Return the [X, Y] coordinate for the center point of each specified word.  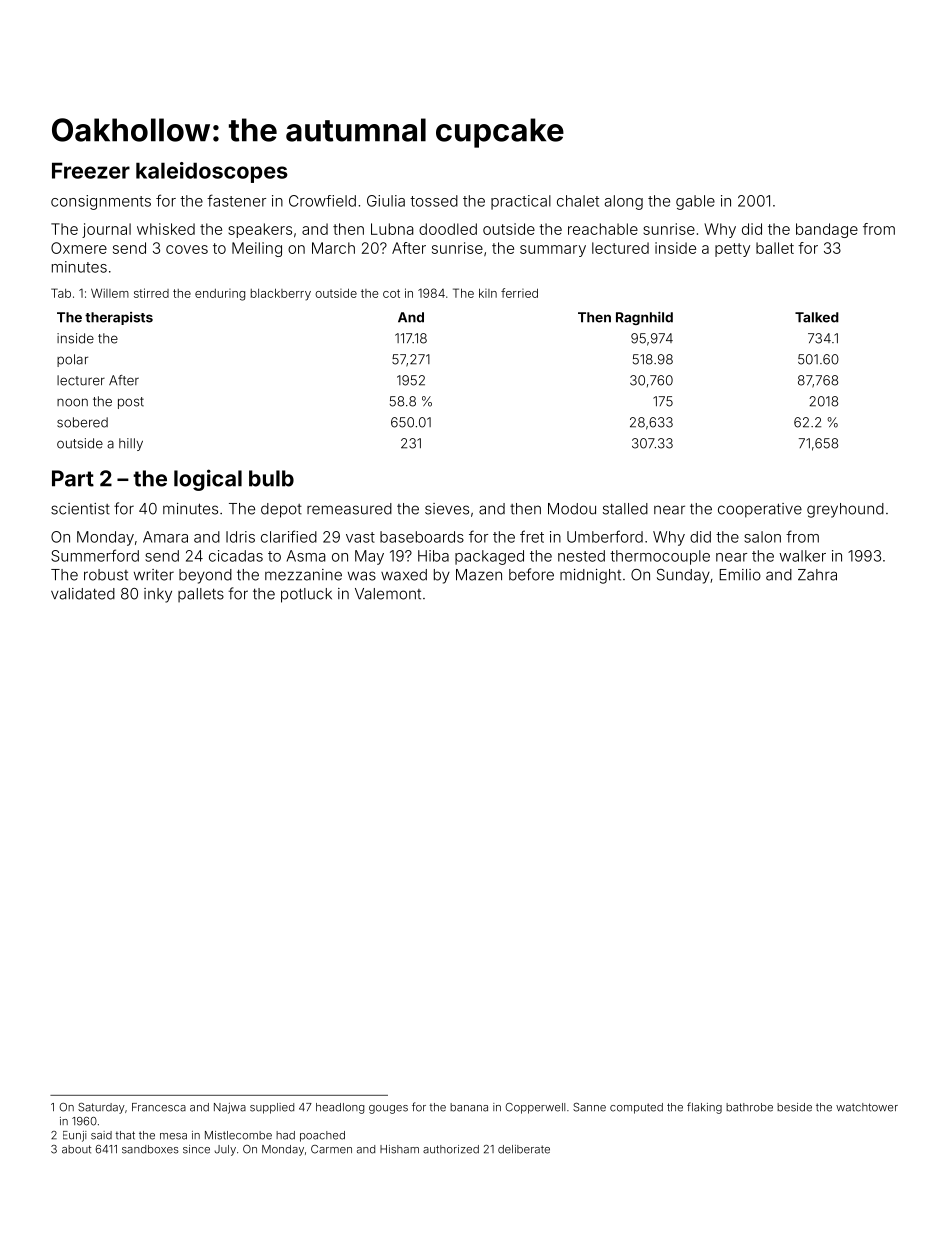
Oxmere [79, 248]
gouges [388, 1109]
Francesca [159, 1107]
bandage [827, 230]
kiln [488, 293]
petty [732, 250]
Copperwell [535, 1108]
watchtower [867, 1107]
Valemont [388, 594]
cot [391, 293]
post [131, 403]
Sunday [683, 576]
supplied [272, 1108]
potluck [306, 595]
